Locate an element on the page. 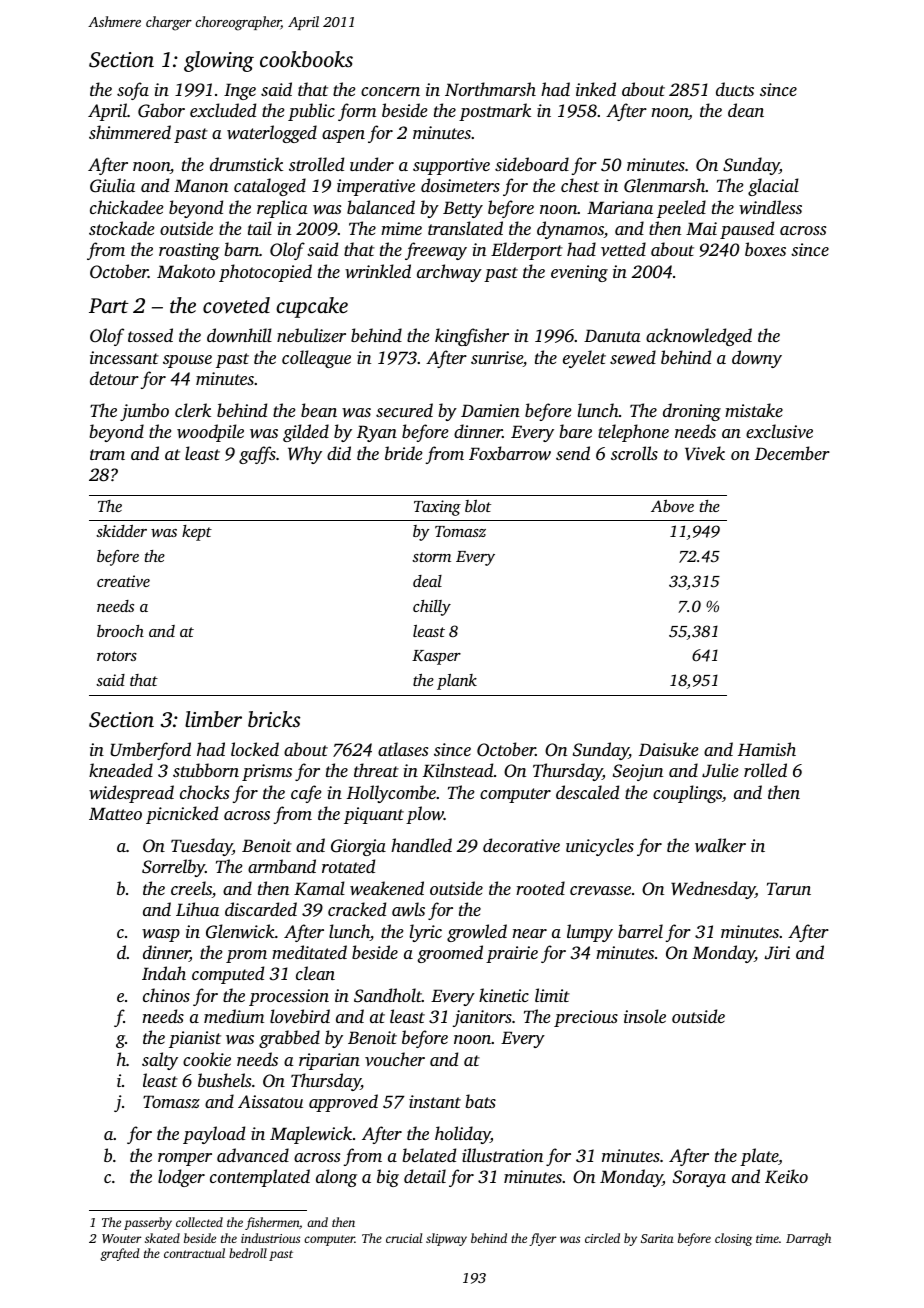 The width and height of the page is (924, 1308). Aissatou is located at coordinates (270, 1101).
